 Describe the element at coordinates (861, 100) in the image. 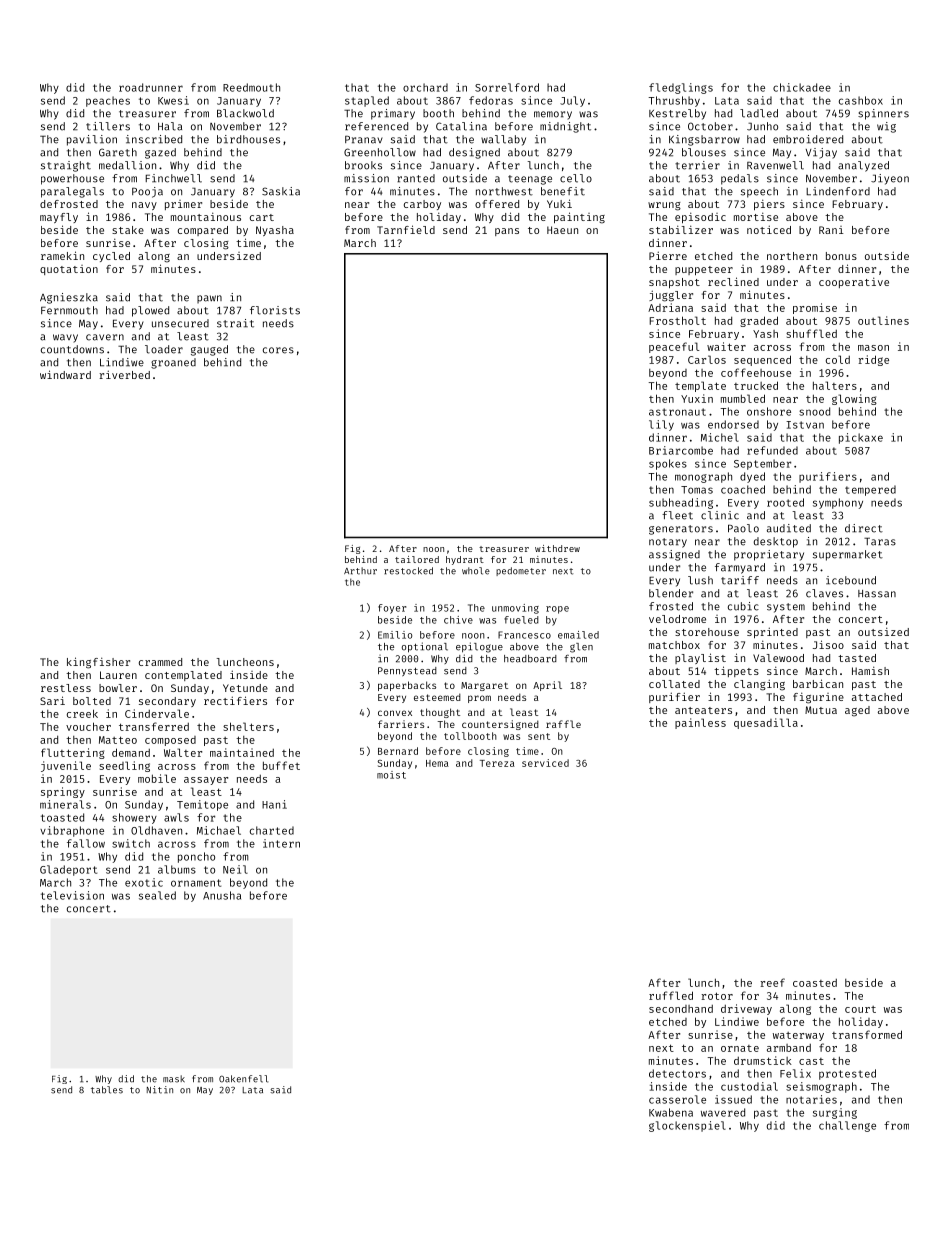

I see `cashbox` at that location.
